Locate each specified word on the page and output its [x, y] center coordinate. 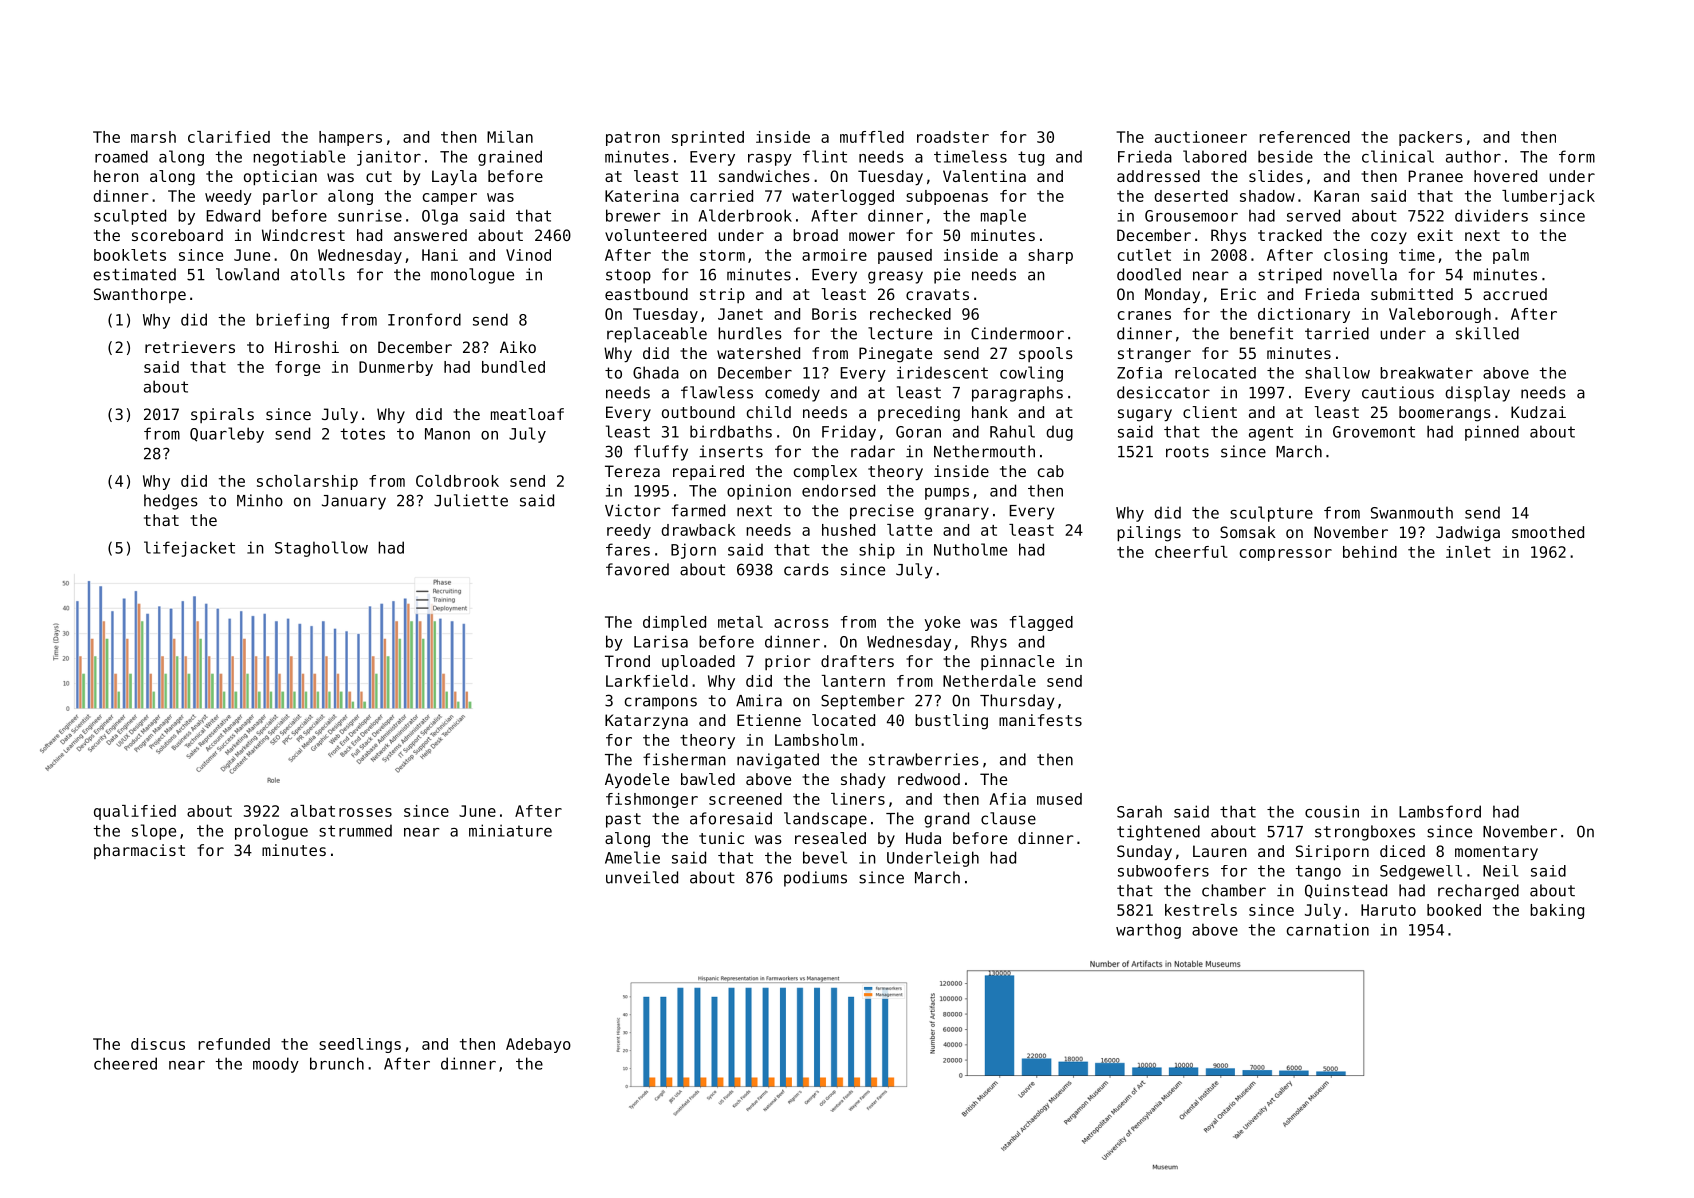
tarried [1337, 333]
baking [1557, 911]
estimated [134, 274]
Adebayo [538, 1045]
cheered [125, 1063]
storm [722, 255]
